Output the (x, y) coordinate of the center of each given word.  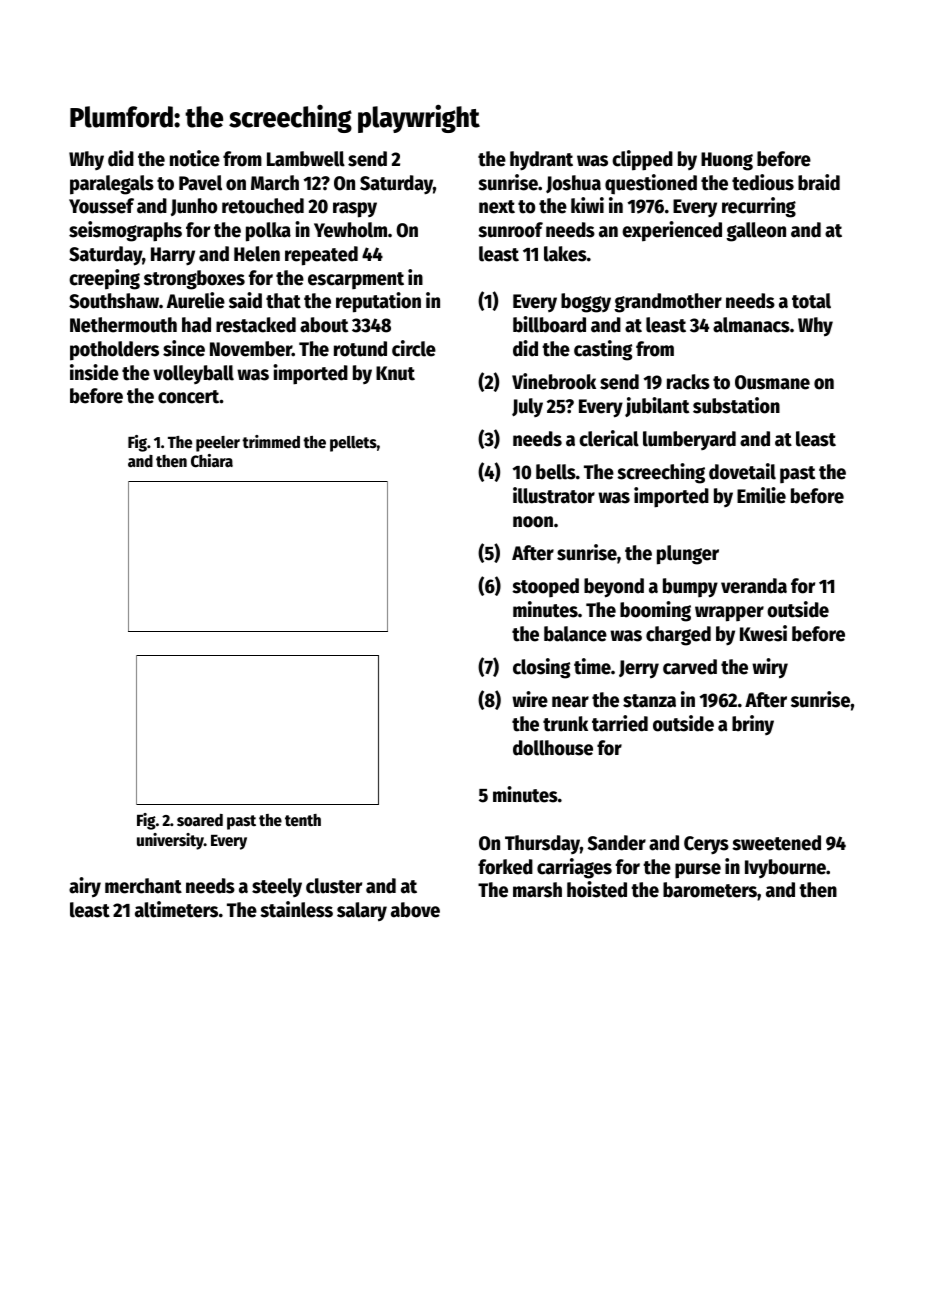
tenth (303, 820)
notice (195, 158)
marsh (537, 890)
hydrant (541, 161)
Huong (727, 161)
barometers (710, 890)
